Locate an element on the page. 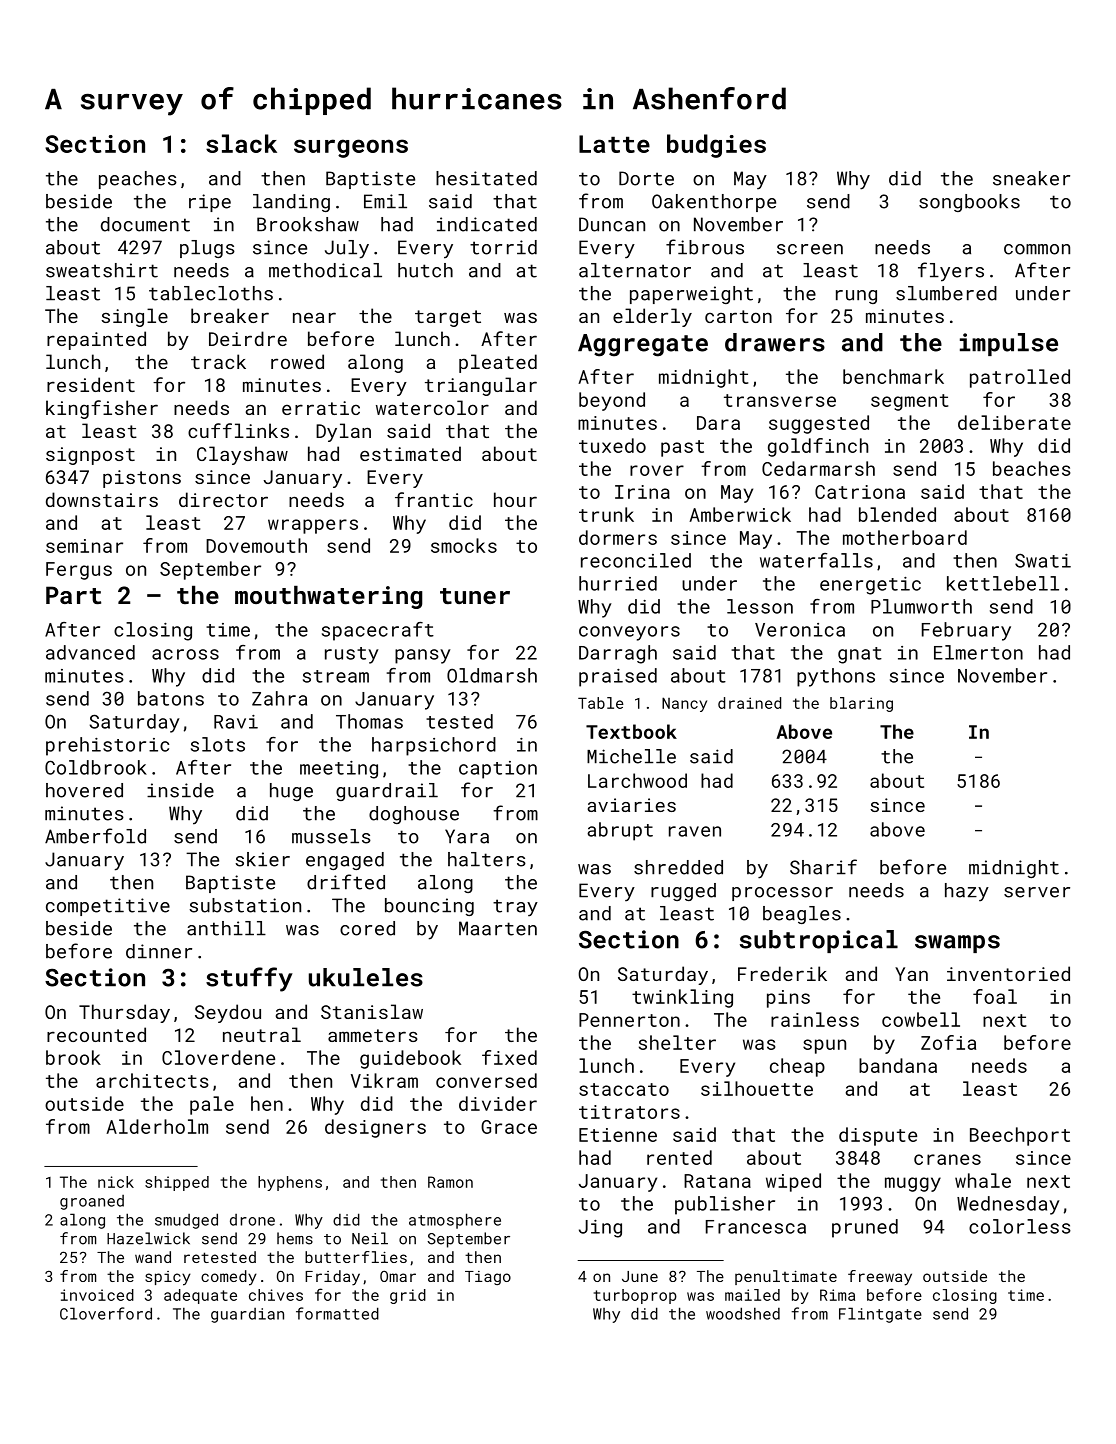 This image has height=1444, width=1116. whale is located at coordinates (983, 1180).
